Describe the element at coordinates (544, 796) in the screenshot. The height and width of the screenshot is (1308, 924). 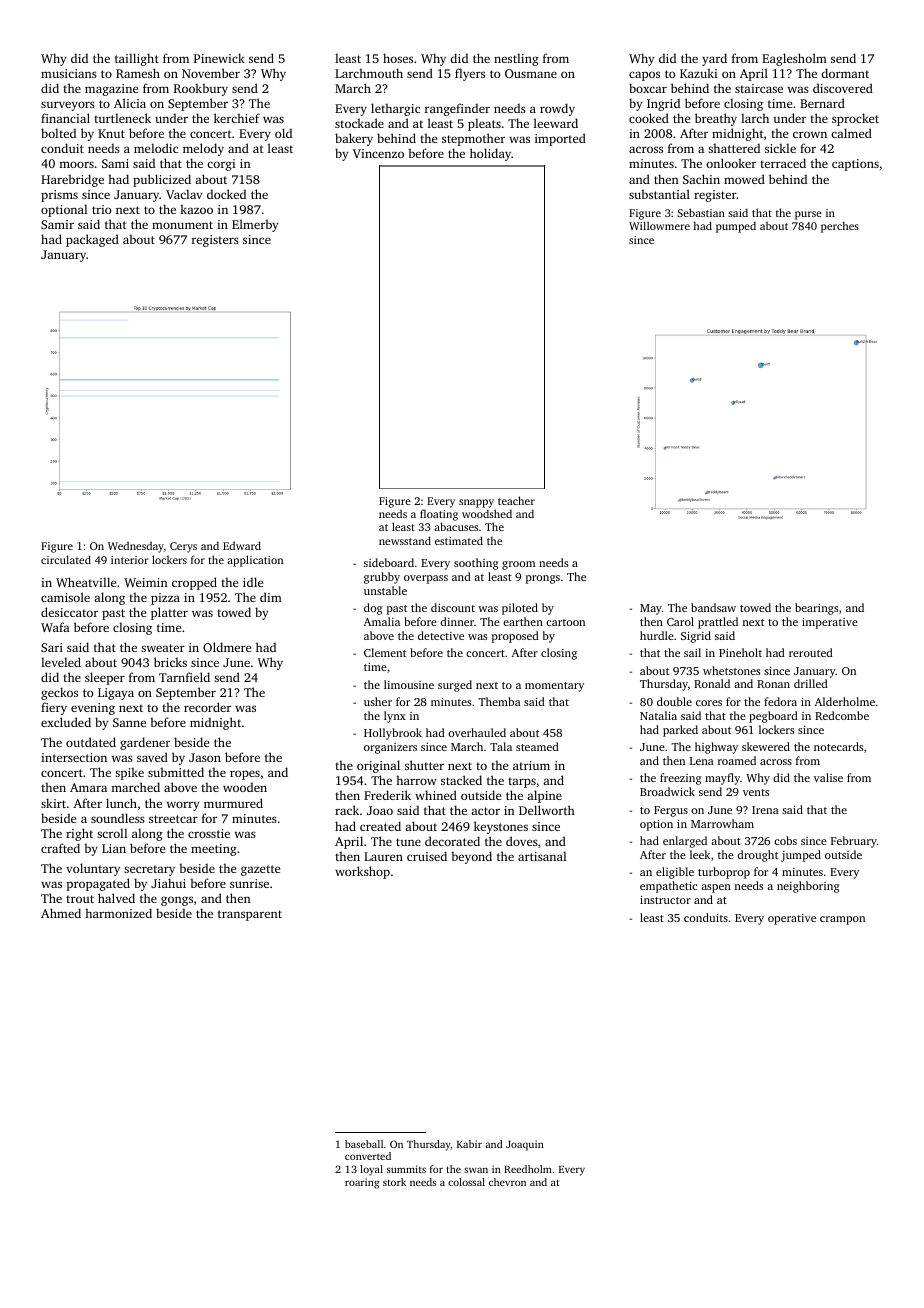
I see `alpine` at that location.
